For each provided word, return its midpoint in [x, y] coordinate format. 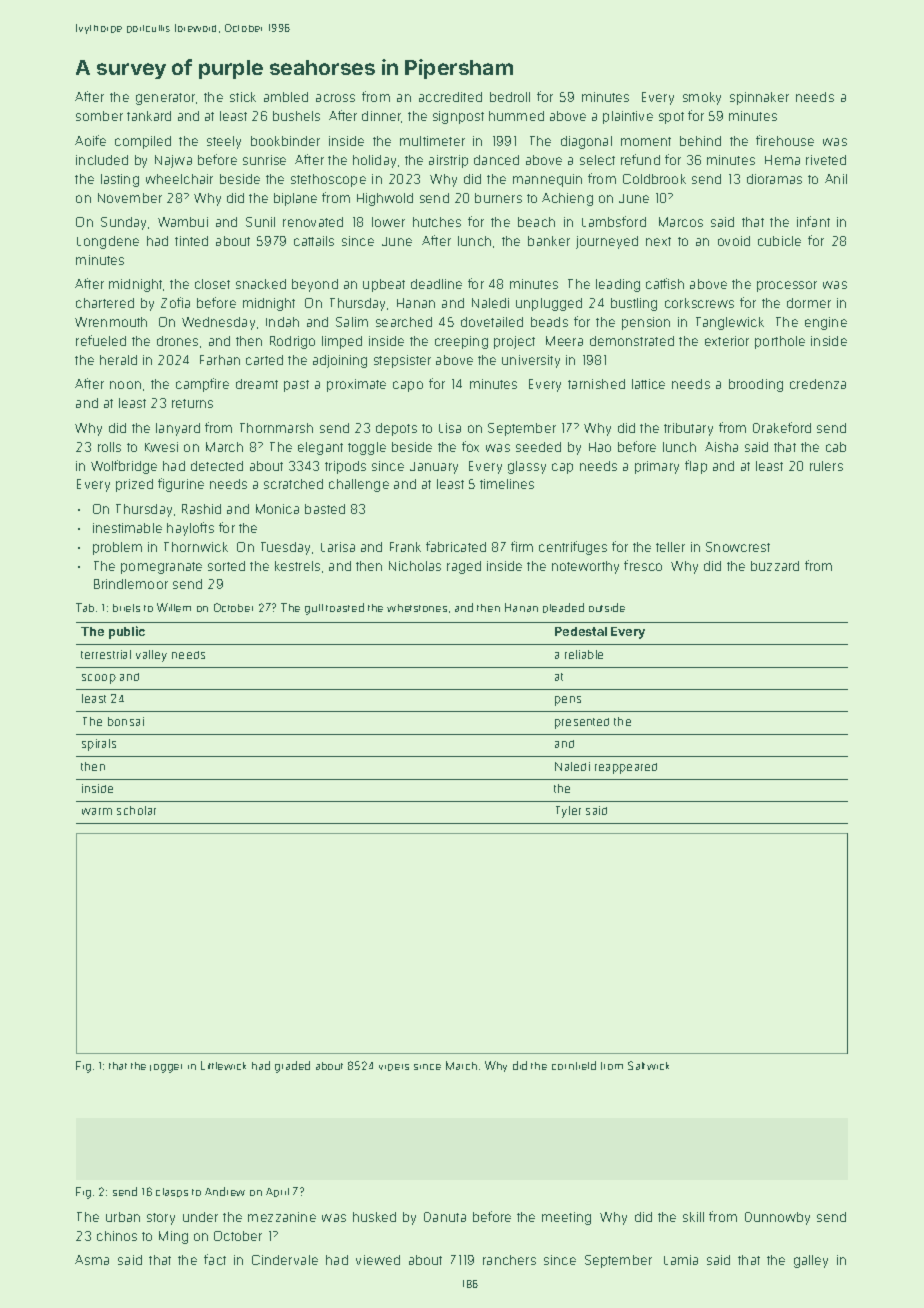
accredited [450, 97]
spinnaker [759, 98]
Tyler [568, 812]
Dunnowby [777, 1218]
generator [165, 99]
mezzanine [282, 1217]
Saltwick [648, 1065]
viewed [378, 1260]
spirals [99, 745]
